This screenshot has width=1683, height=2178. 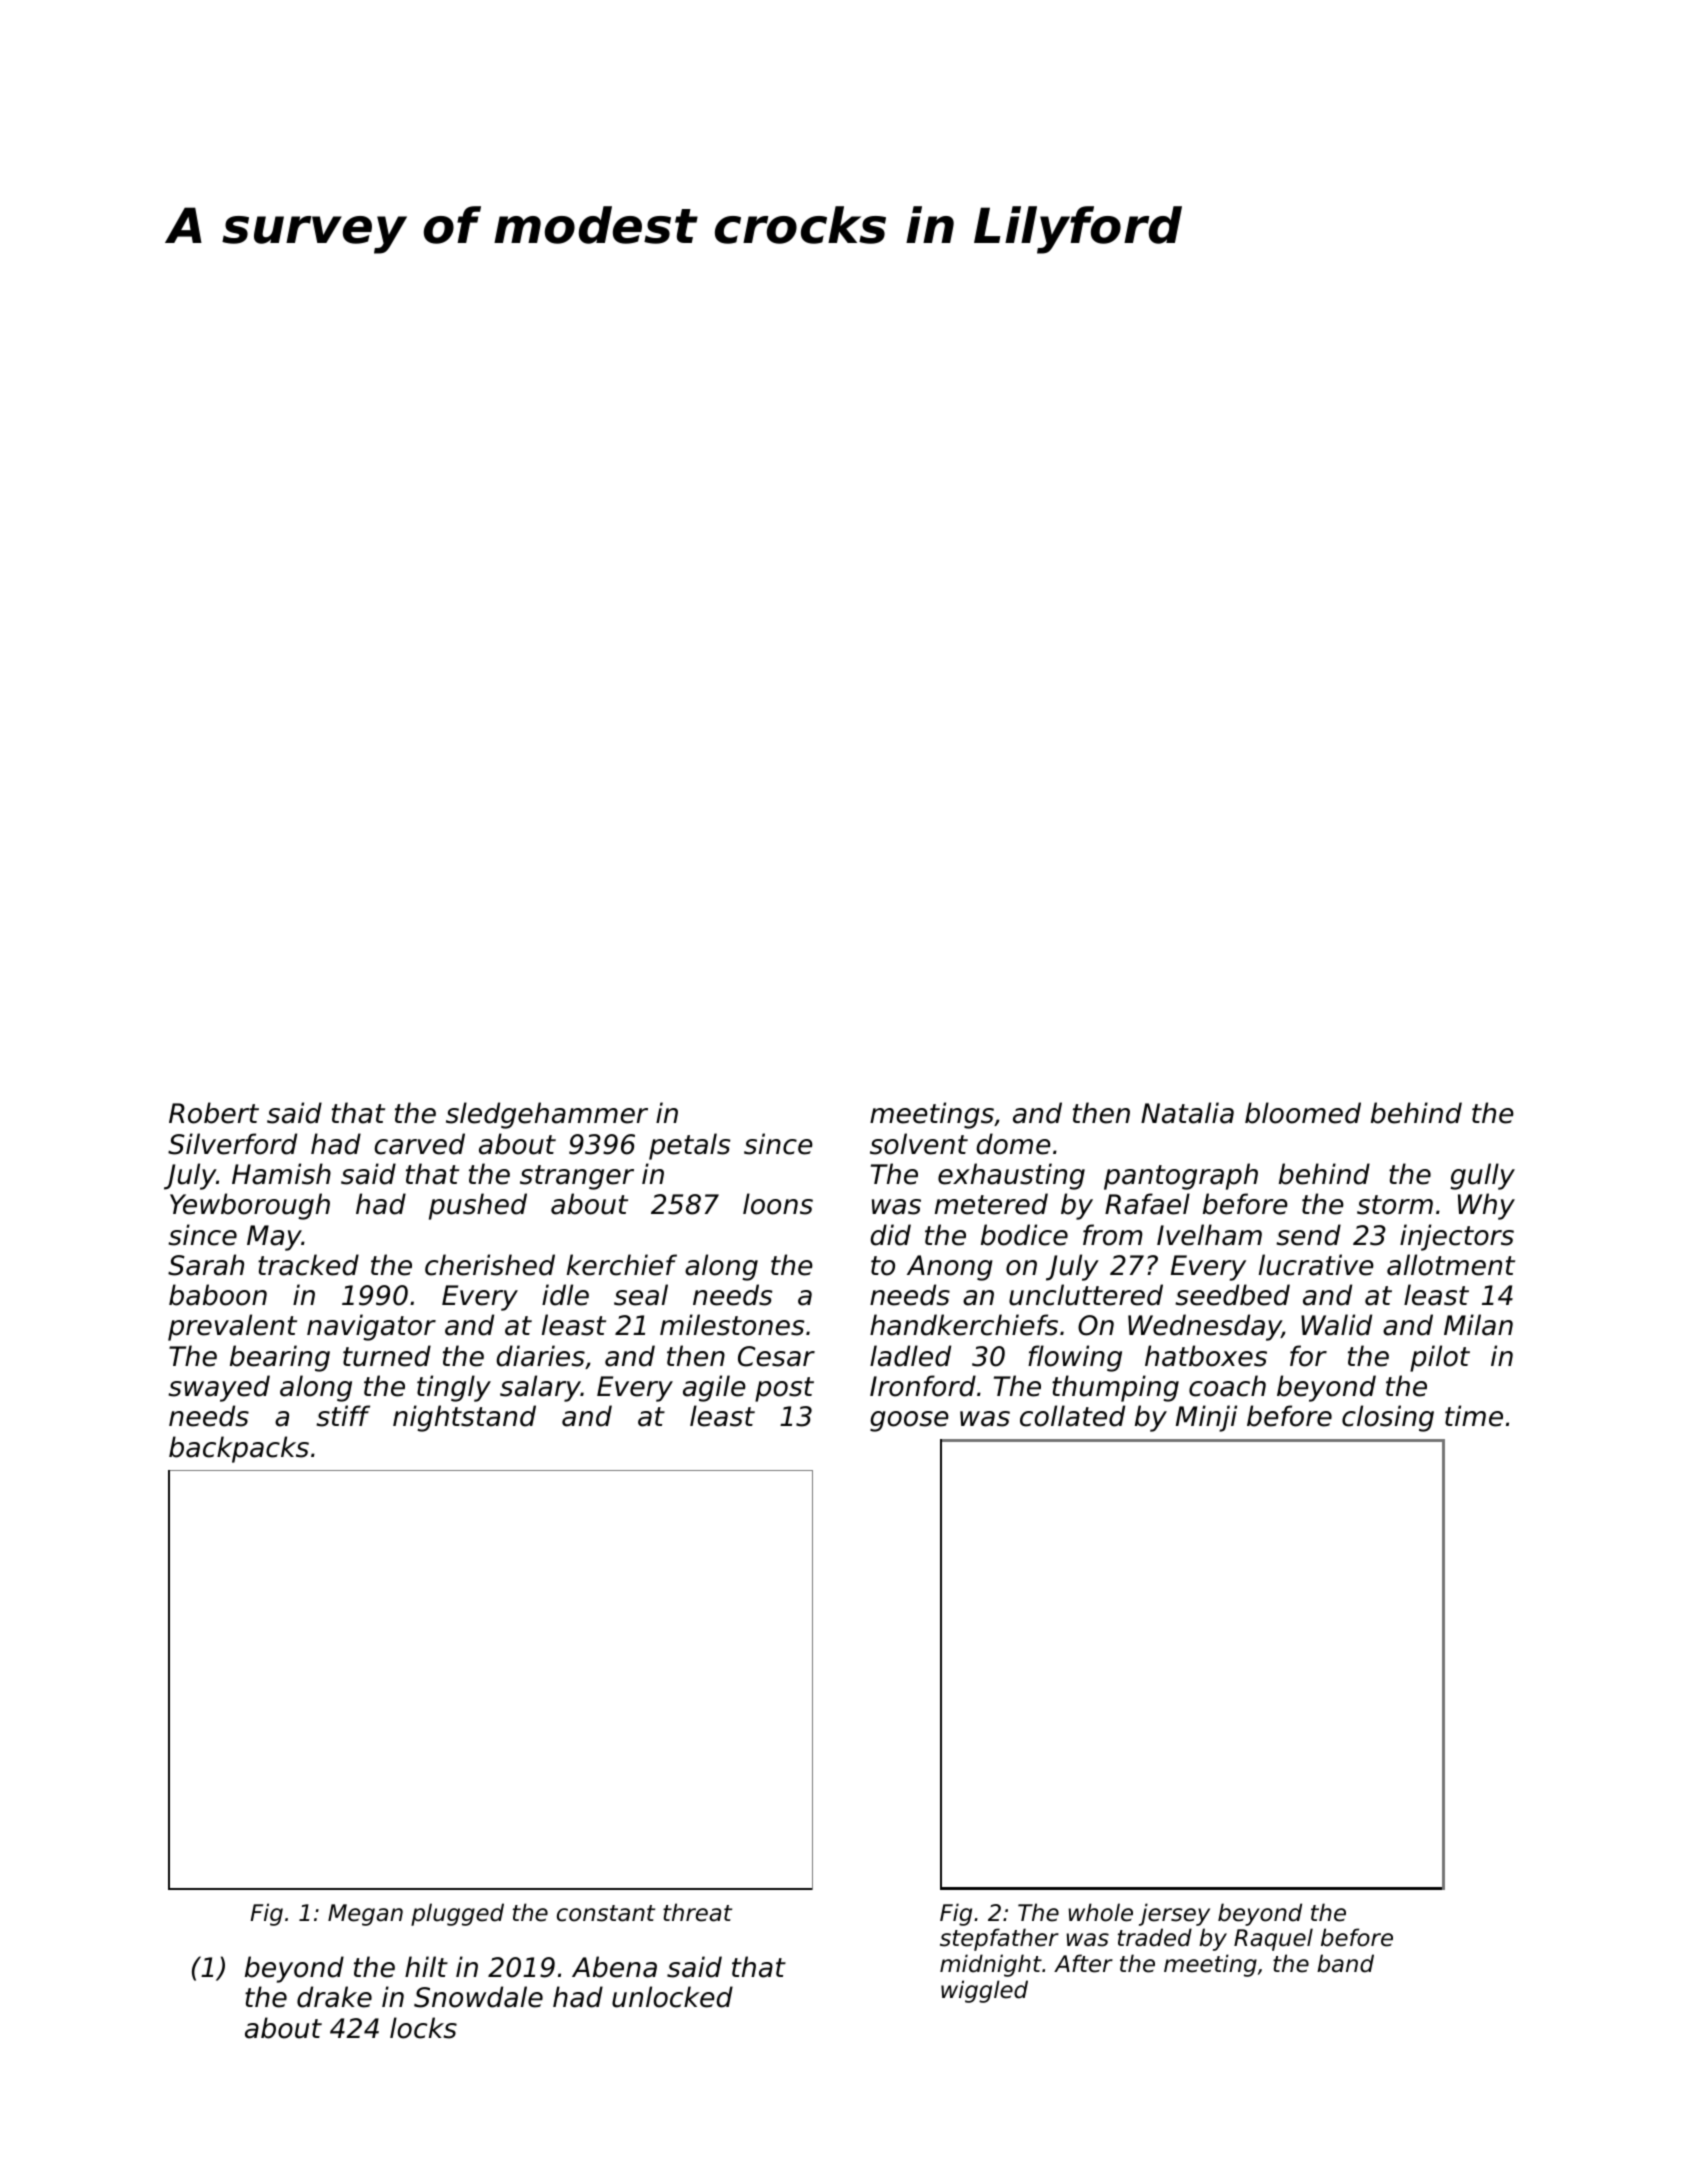 I want to click on Megan, so click(x=365, y=1915).
